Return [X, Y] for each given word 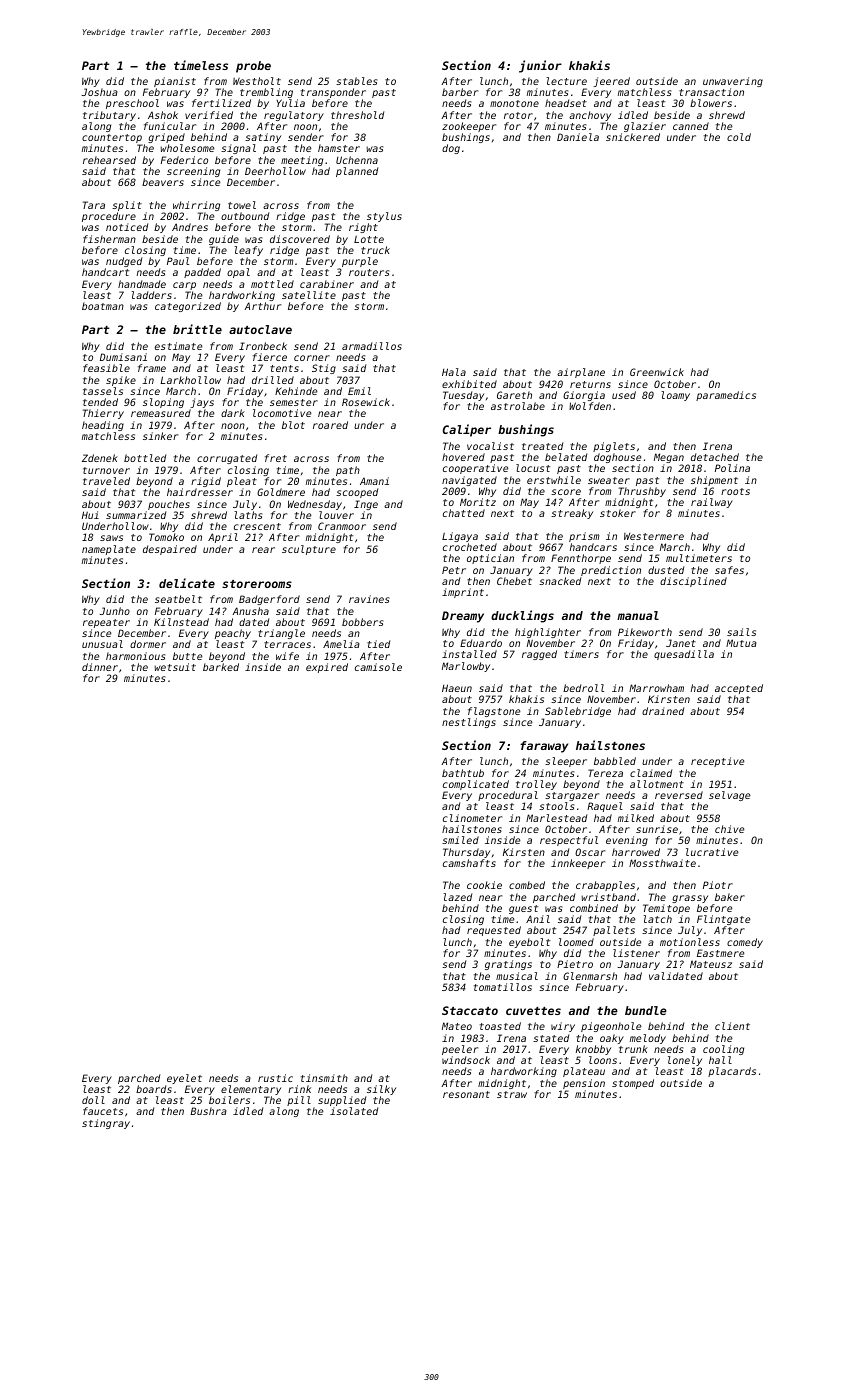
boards [154, 1089]
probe [253, 67]
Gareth [514, 395]
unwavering [733, 82]
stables [356, 81]
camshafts [469, 863]
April [223, 538]
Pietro [575, 964]
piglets [614, 447]
